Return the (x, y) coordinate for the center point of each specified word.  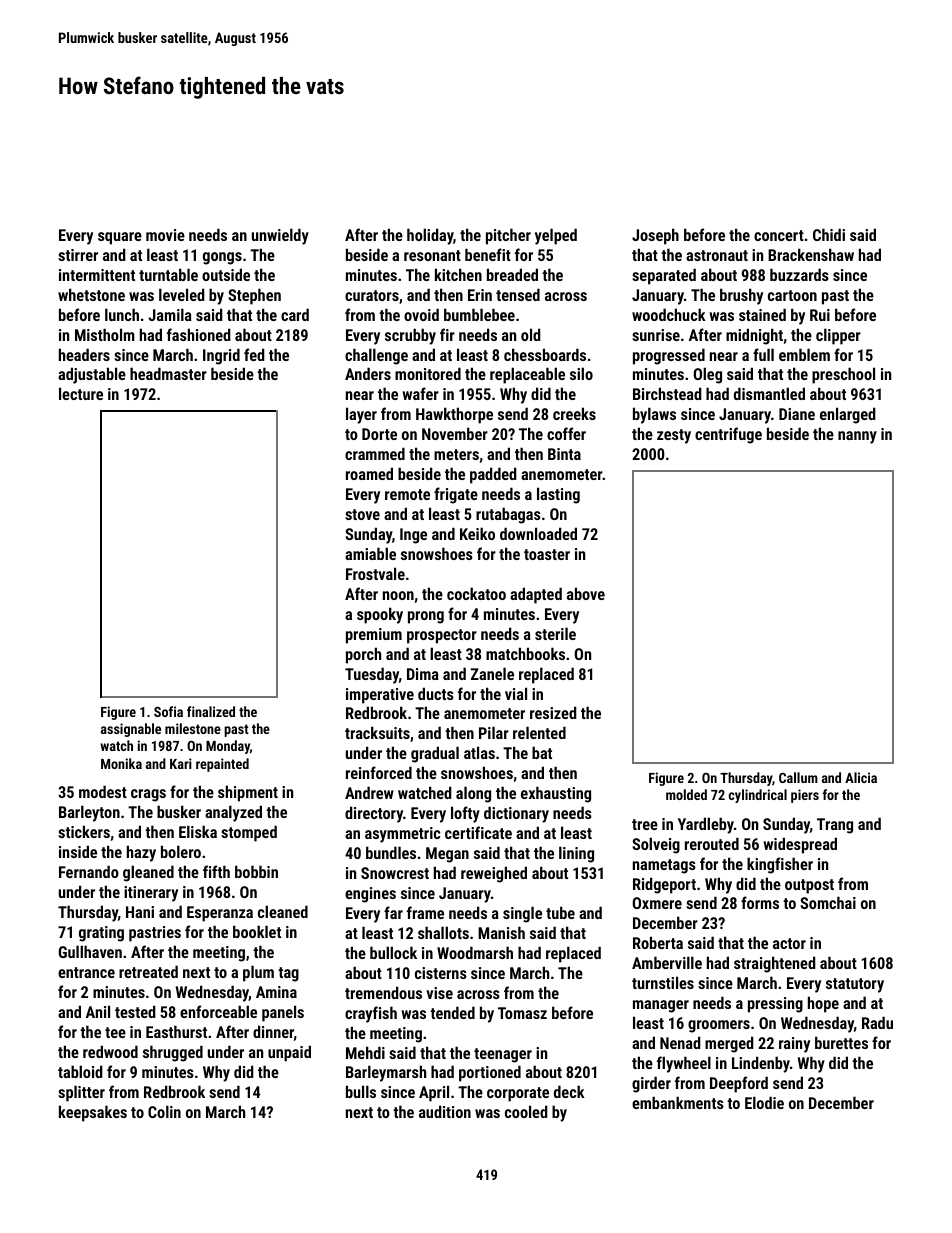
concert (779, 235)
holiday (430, 236)
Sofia (168, 711)
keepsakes (93, 1113)
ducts (436, 693)
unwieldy (280, 236)
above (586, 593)
